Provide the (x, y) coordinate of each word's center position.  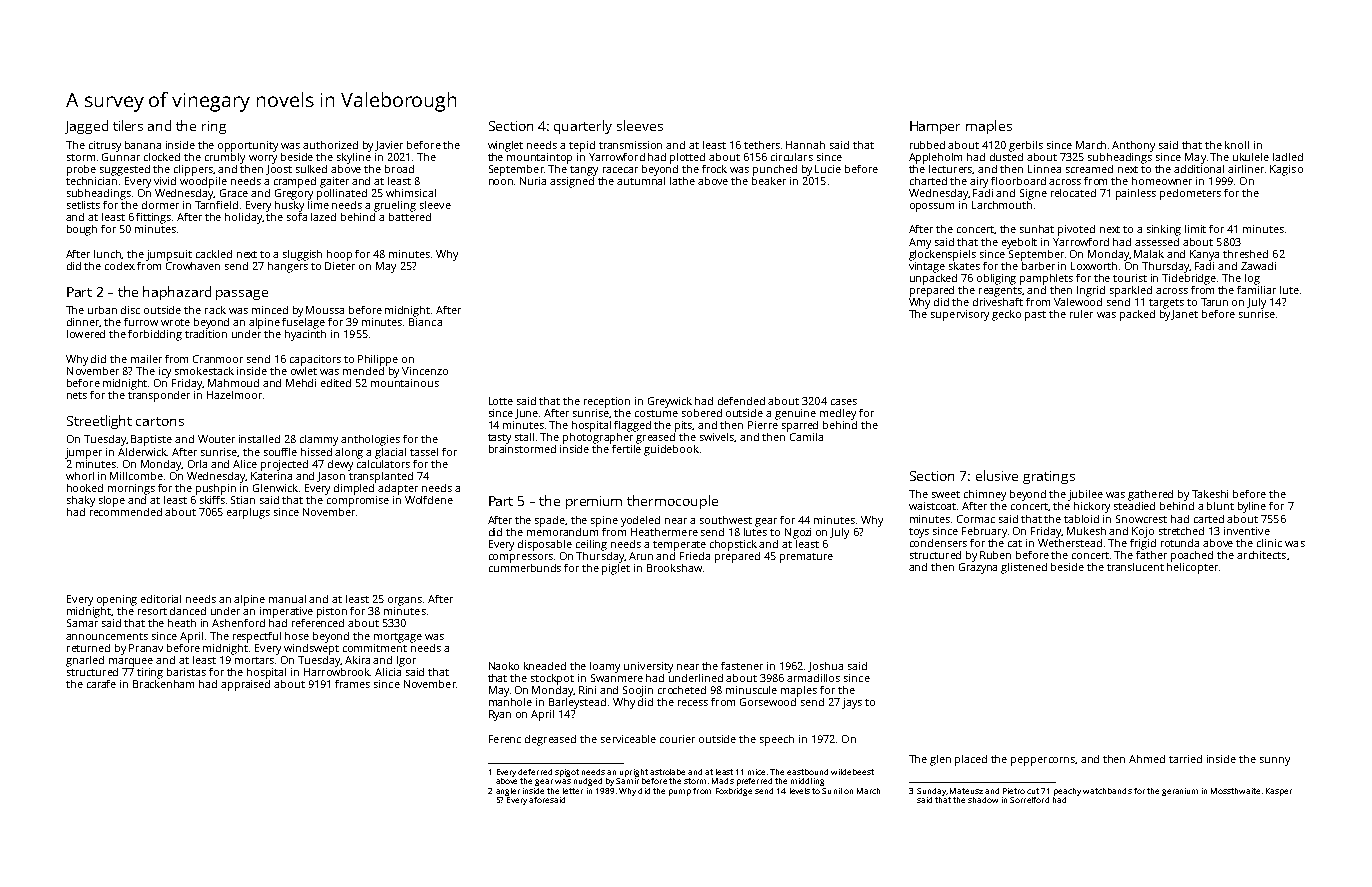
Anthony (1133, 146)
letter (573, 791)
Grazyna (978, 568)
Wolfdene (429, 500)
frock (714, 169)
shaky (81, 501)
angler (508, 792)
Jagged (86, 127)
